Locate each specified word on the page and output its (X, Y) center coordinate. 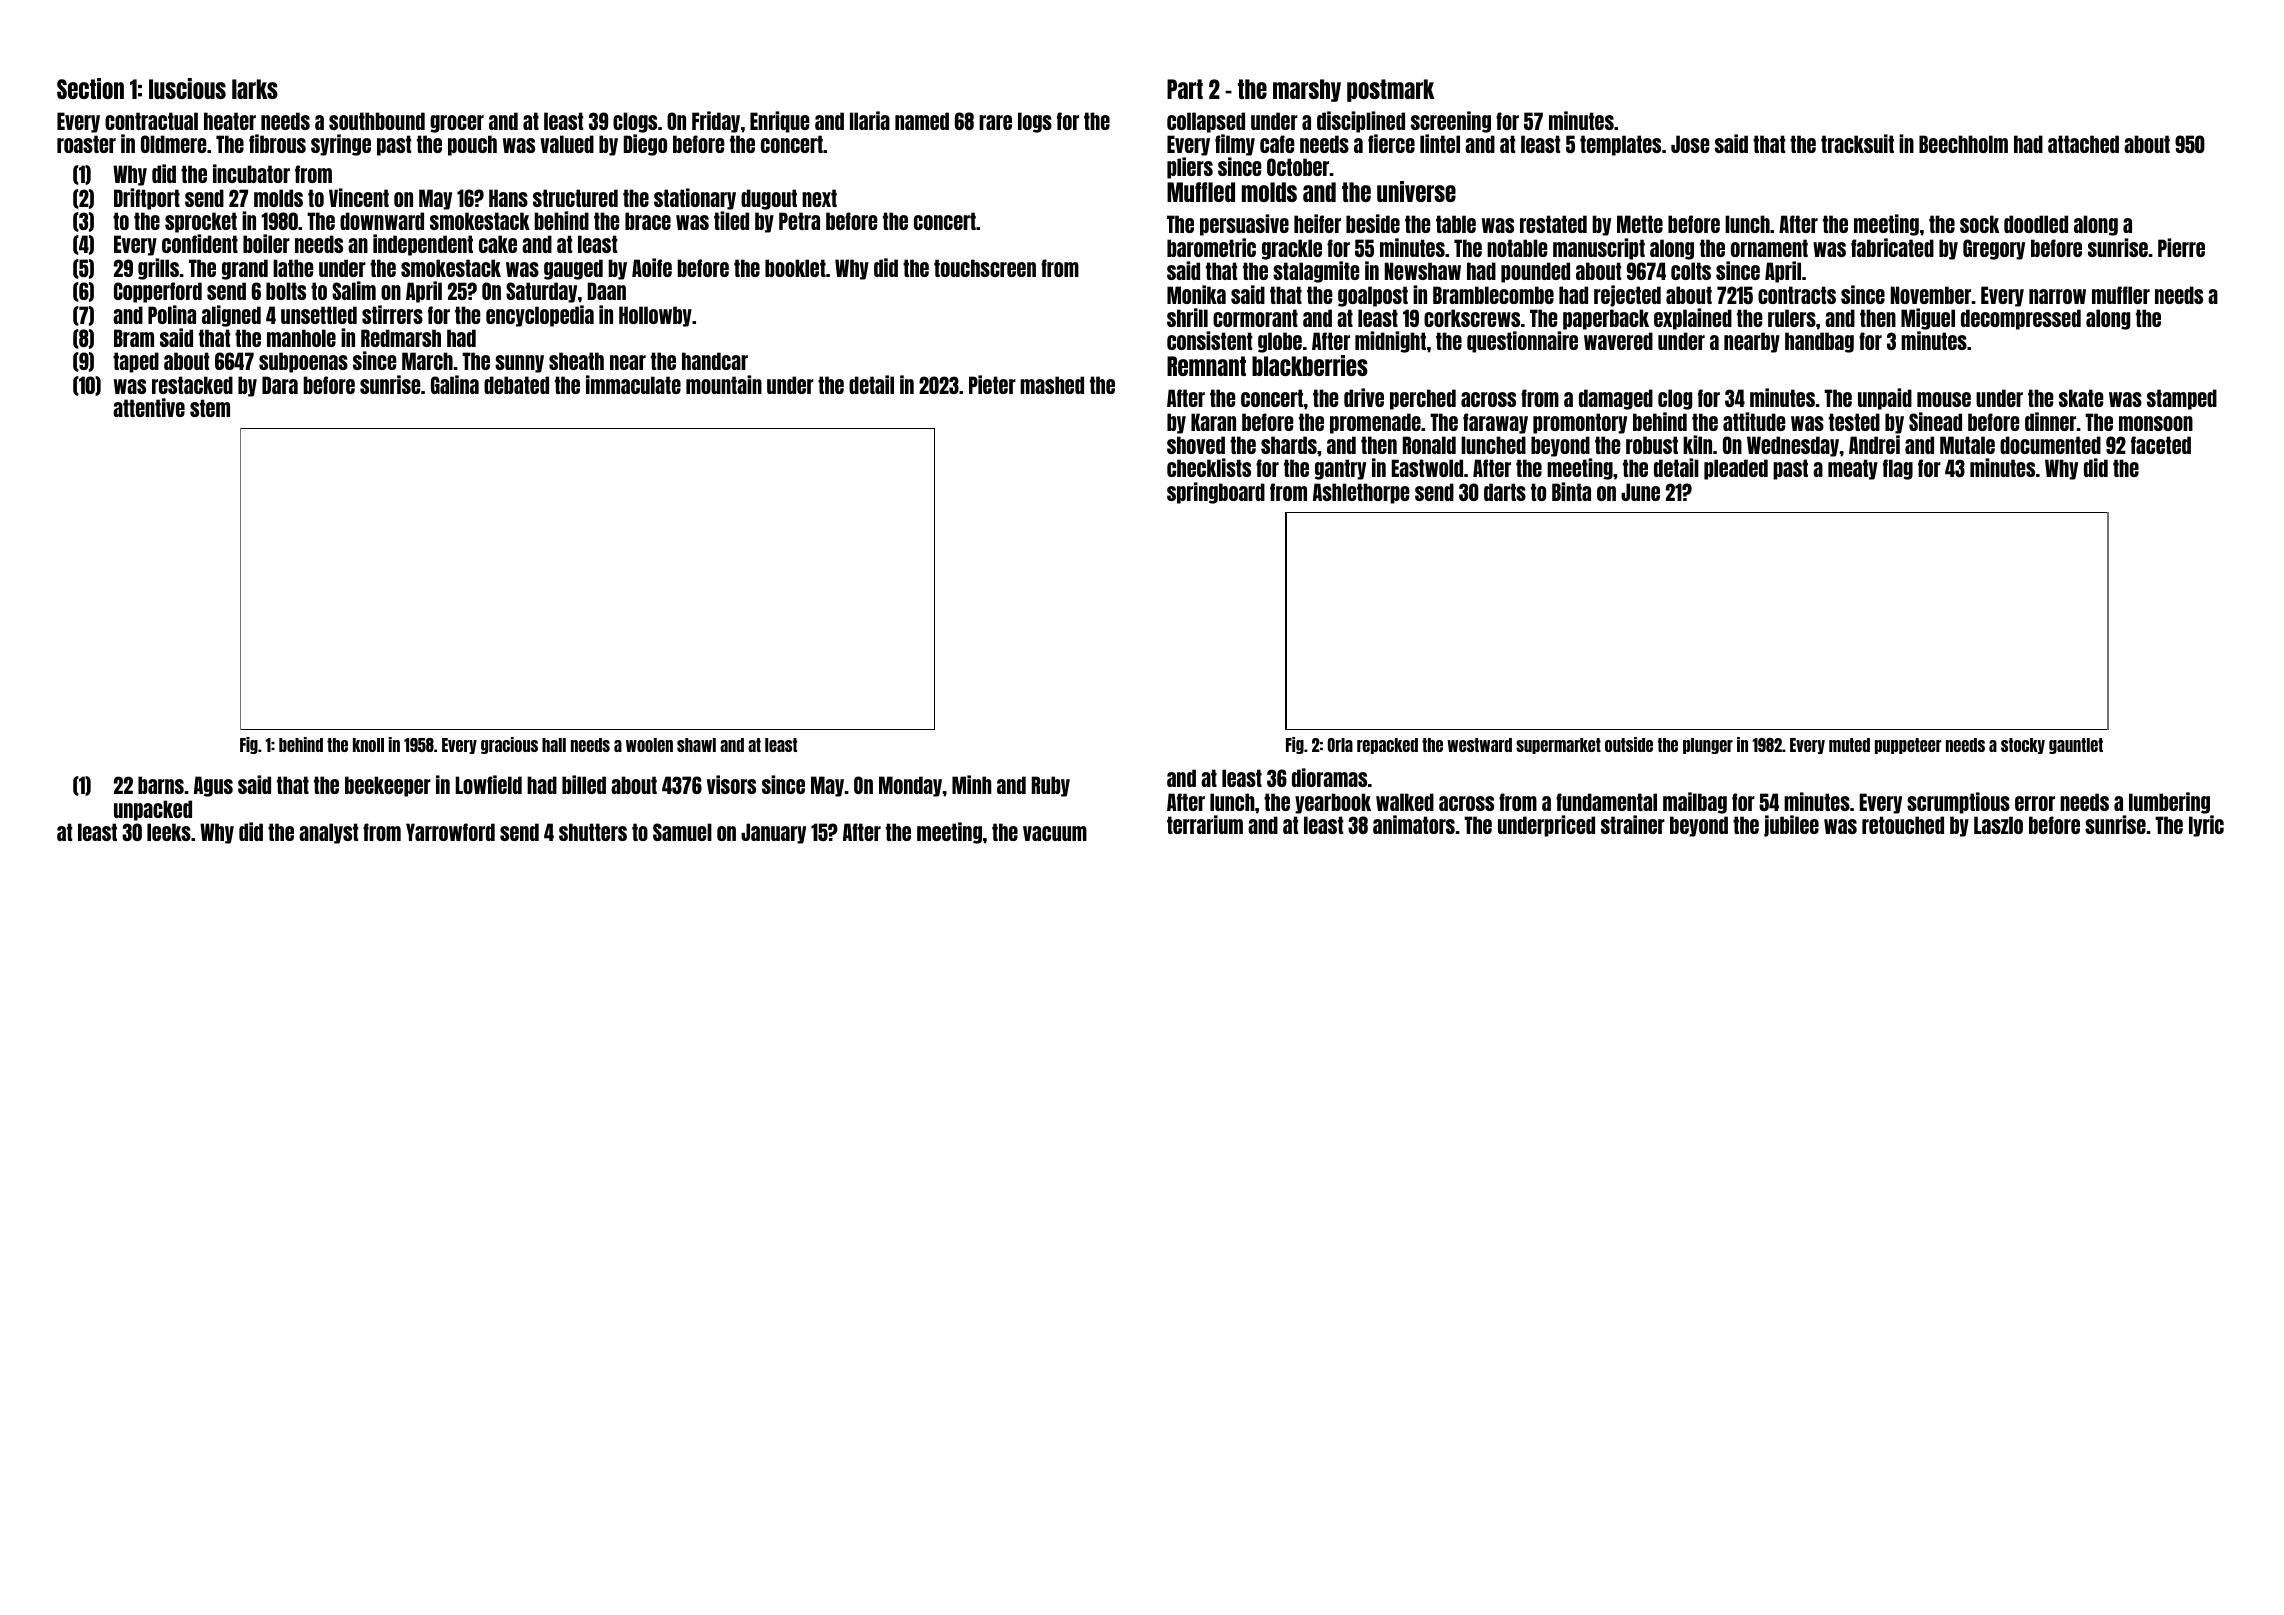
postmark (1391, 90)
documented (2050, 445)
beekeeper (388, 786)
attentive (149, 407)
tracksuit (1857, 143)
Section (90, 88)
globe (1280, 342)
